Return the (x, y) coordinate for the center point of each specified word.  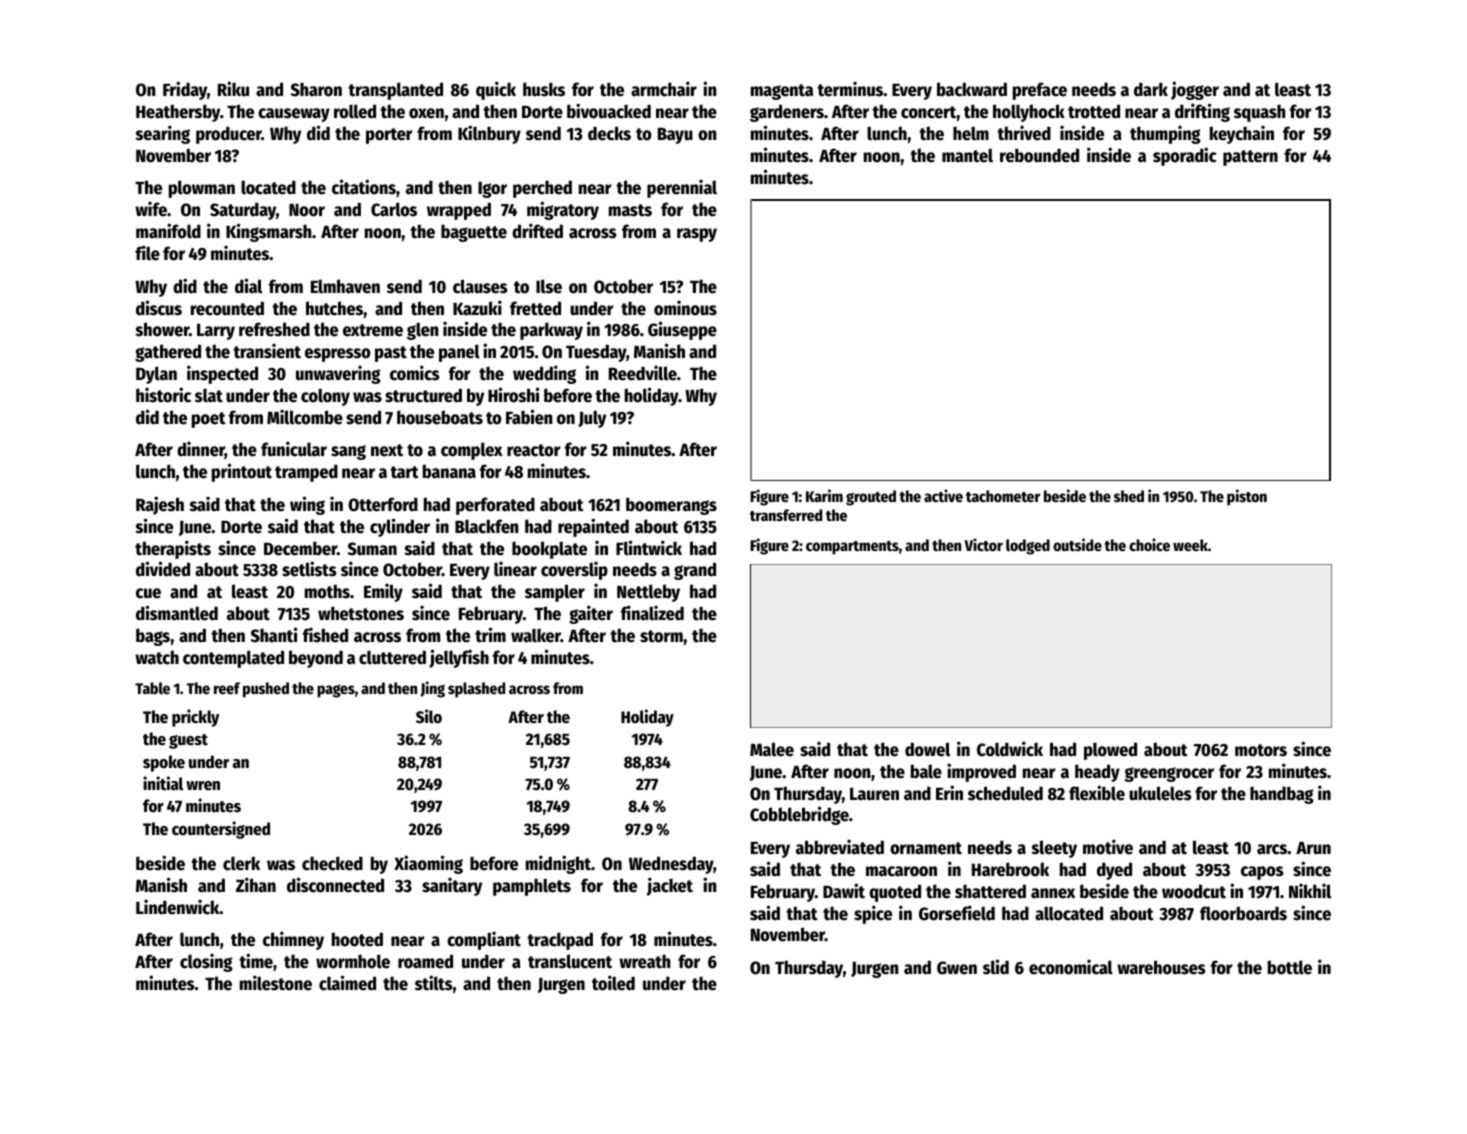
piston (1247, 497)
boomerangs (671, 506)
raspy (697, 235)
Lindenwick (178, 907)
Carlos (394, 209)
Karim (824, 495)
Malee (772, 749)
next (387, 450)
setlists (309, 569)
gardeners (787, 113)
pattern (1250, 158)
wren (203, 786)
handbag (1282, 795)
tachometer (1003, 496)
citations (364, 187)
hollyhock (1029, 113)
